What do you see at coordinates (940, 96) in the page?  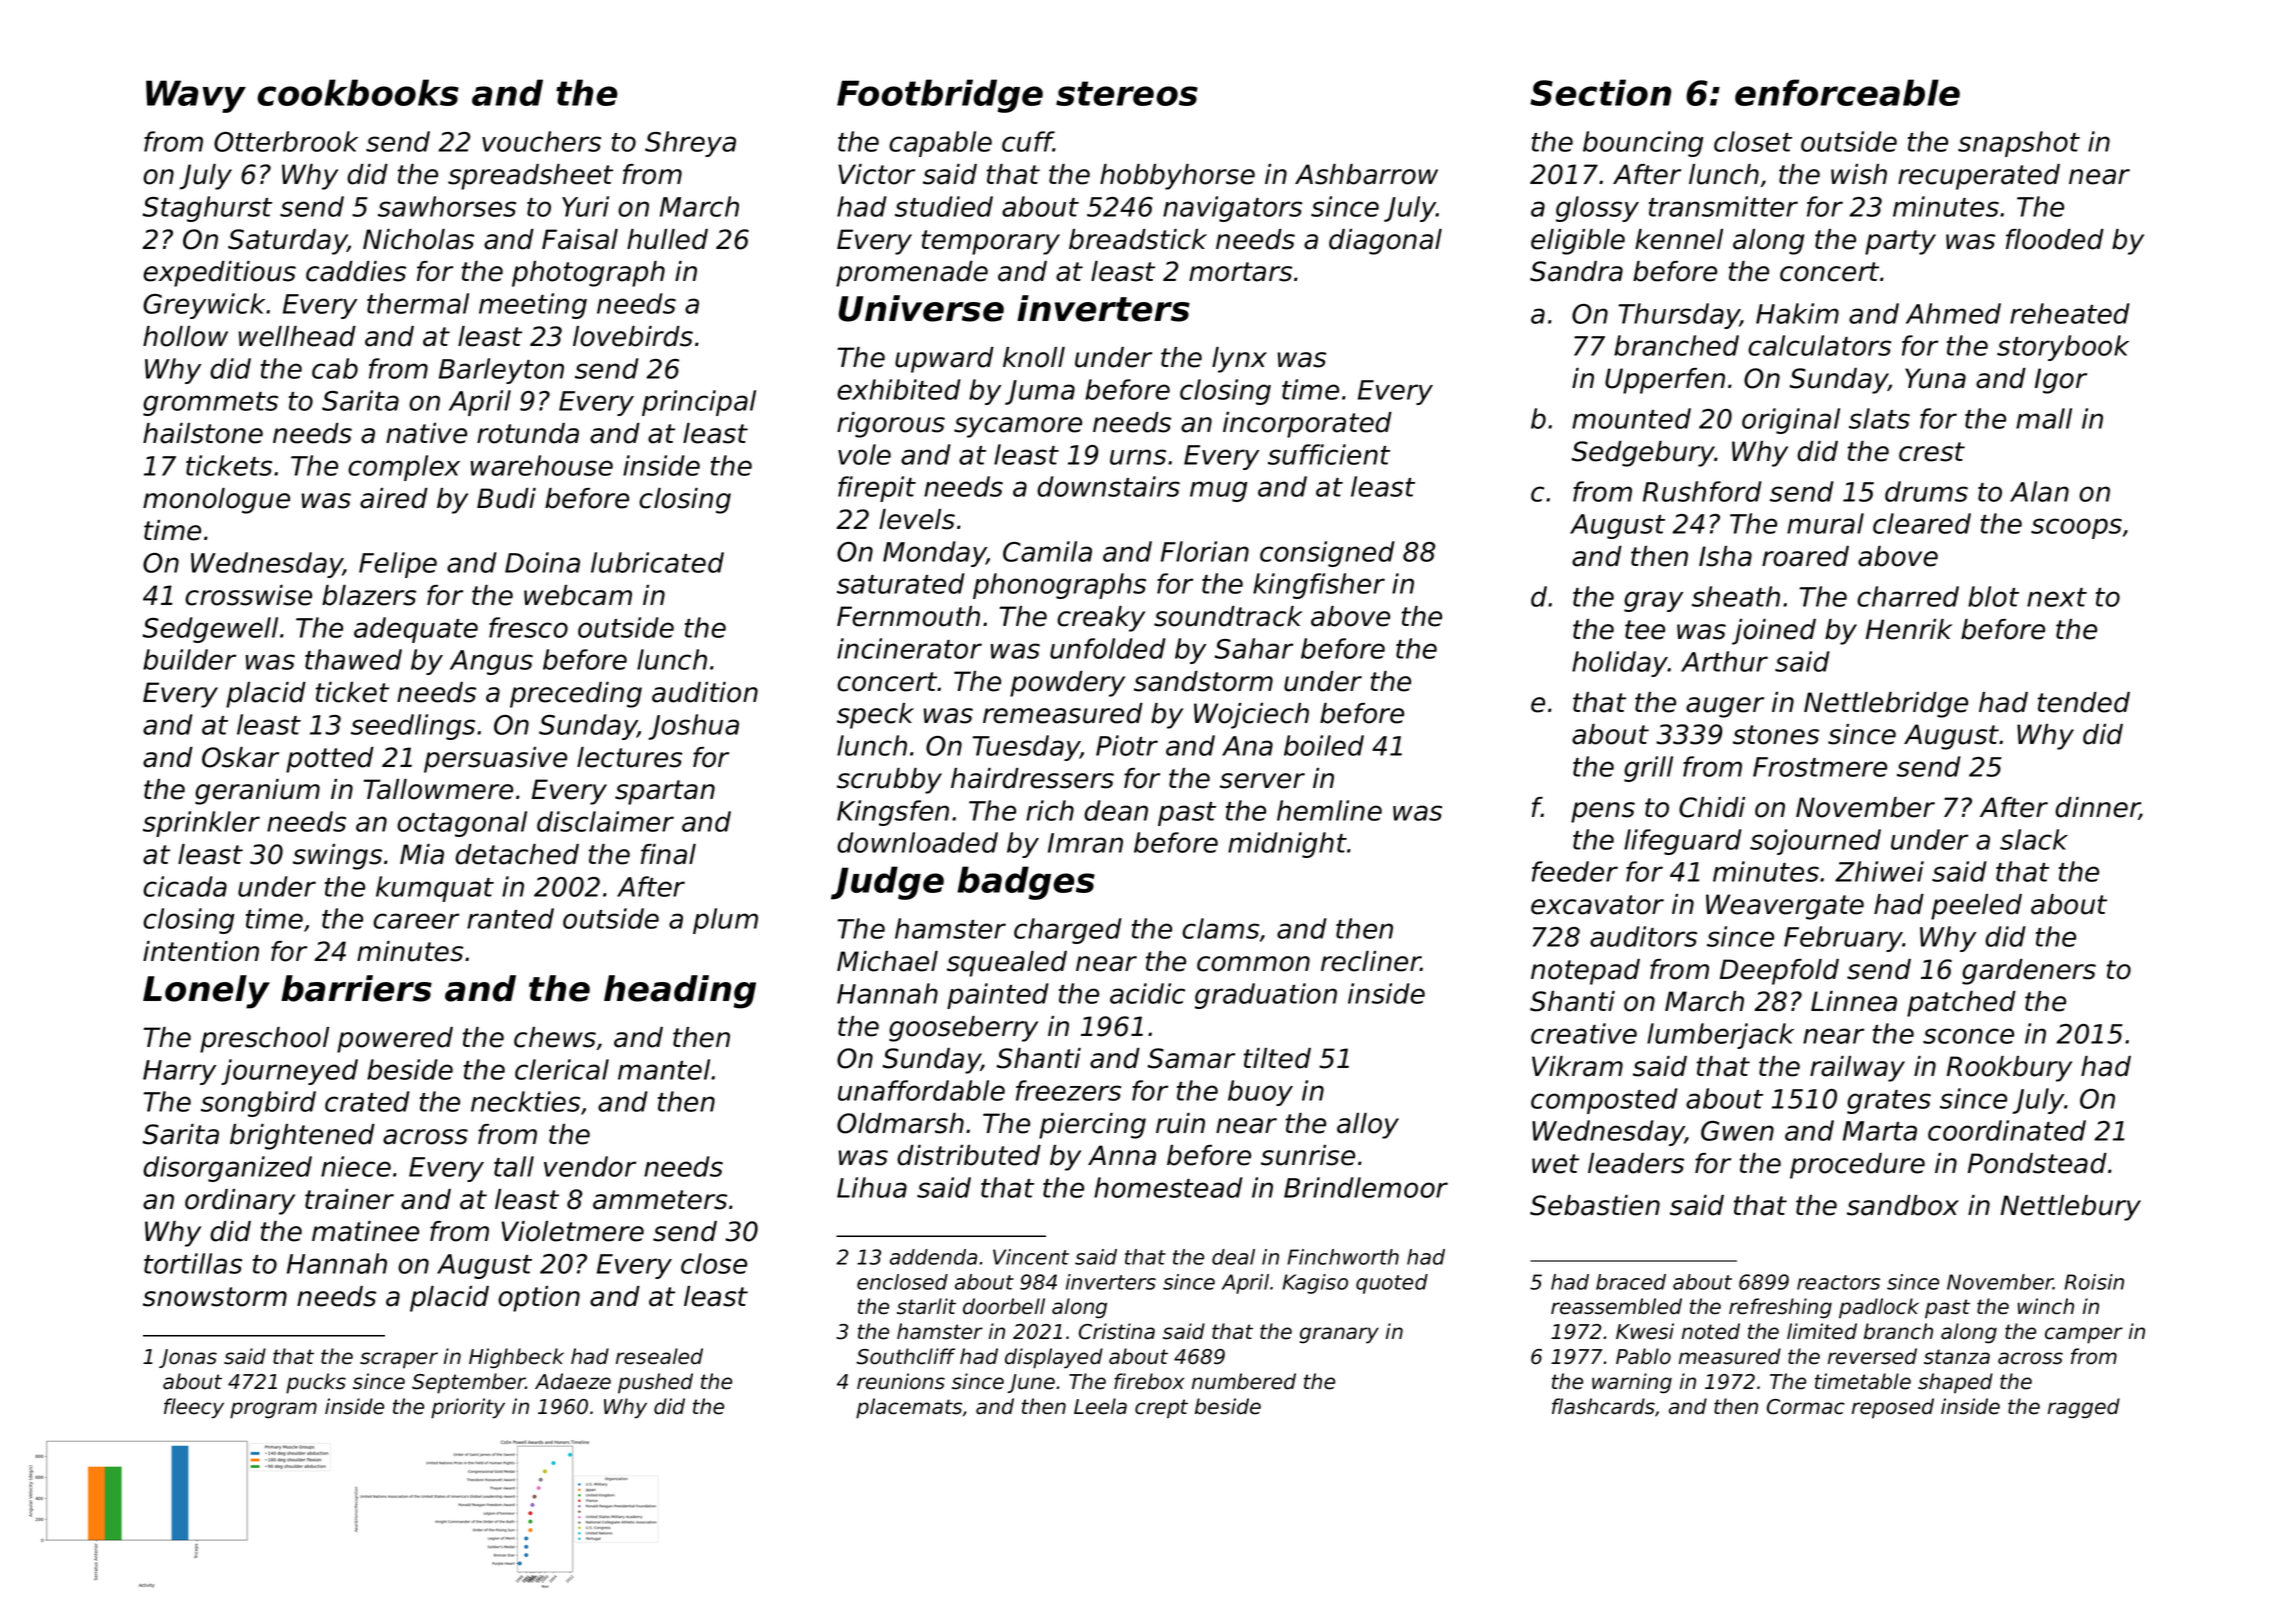 I see `Footbridge` at bounding box center [940, 96].
